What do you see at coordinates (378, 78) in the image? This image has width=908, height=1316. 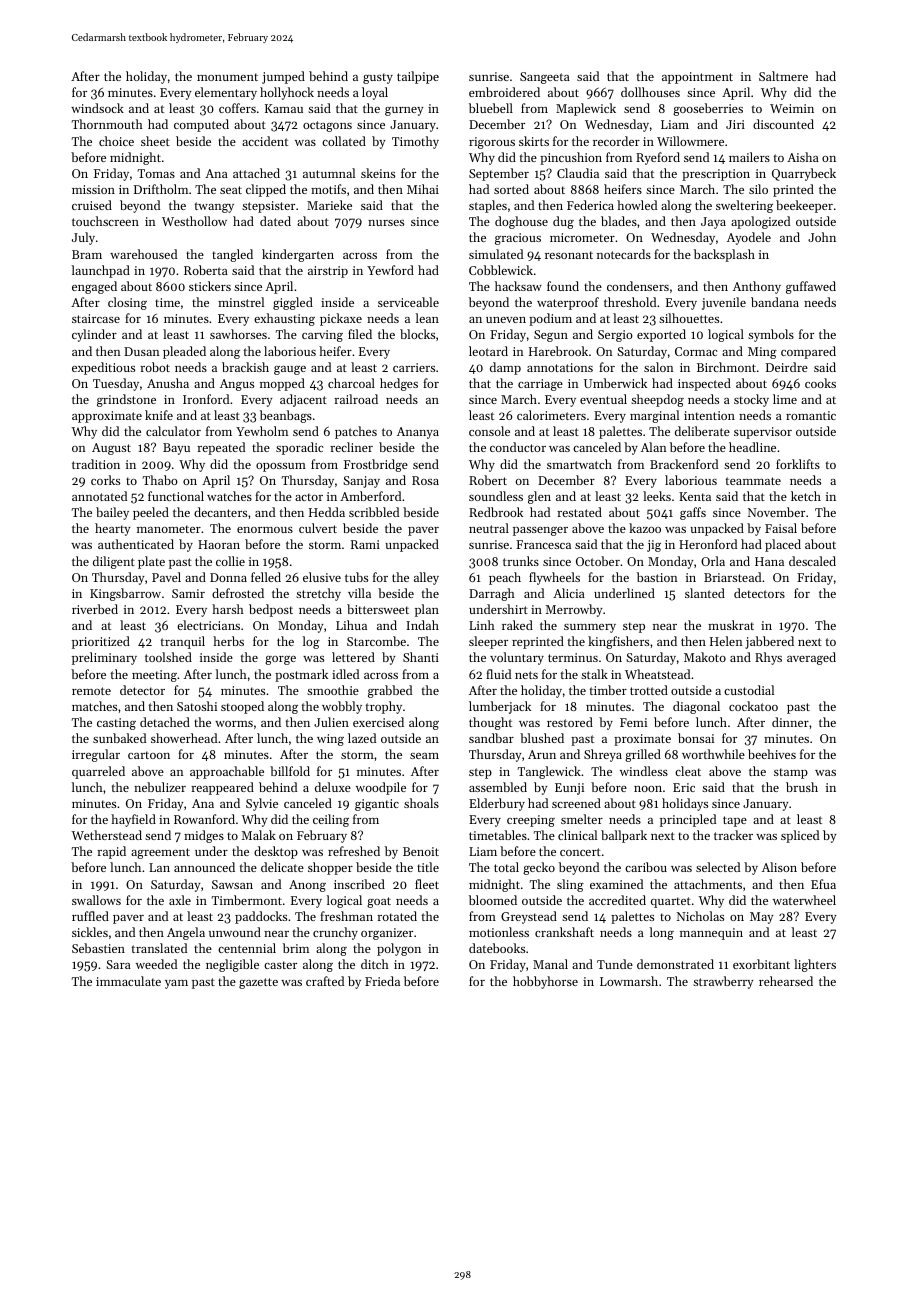 I see `gusty` at bounding box center [378, 78].
